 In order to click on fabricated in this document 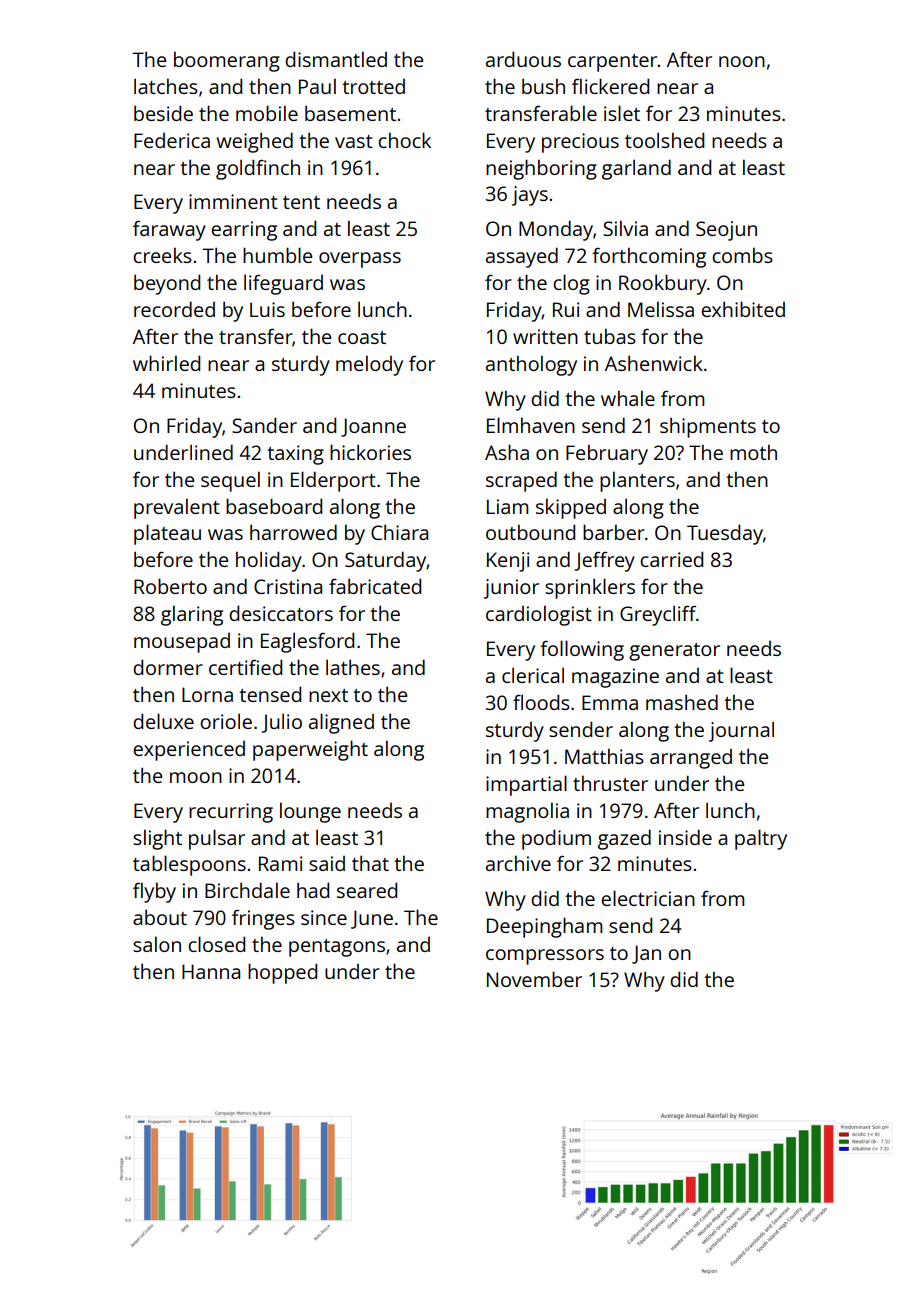, I will do `click(375, 586)`.
